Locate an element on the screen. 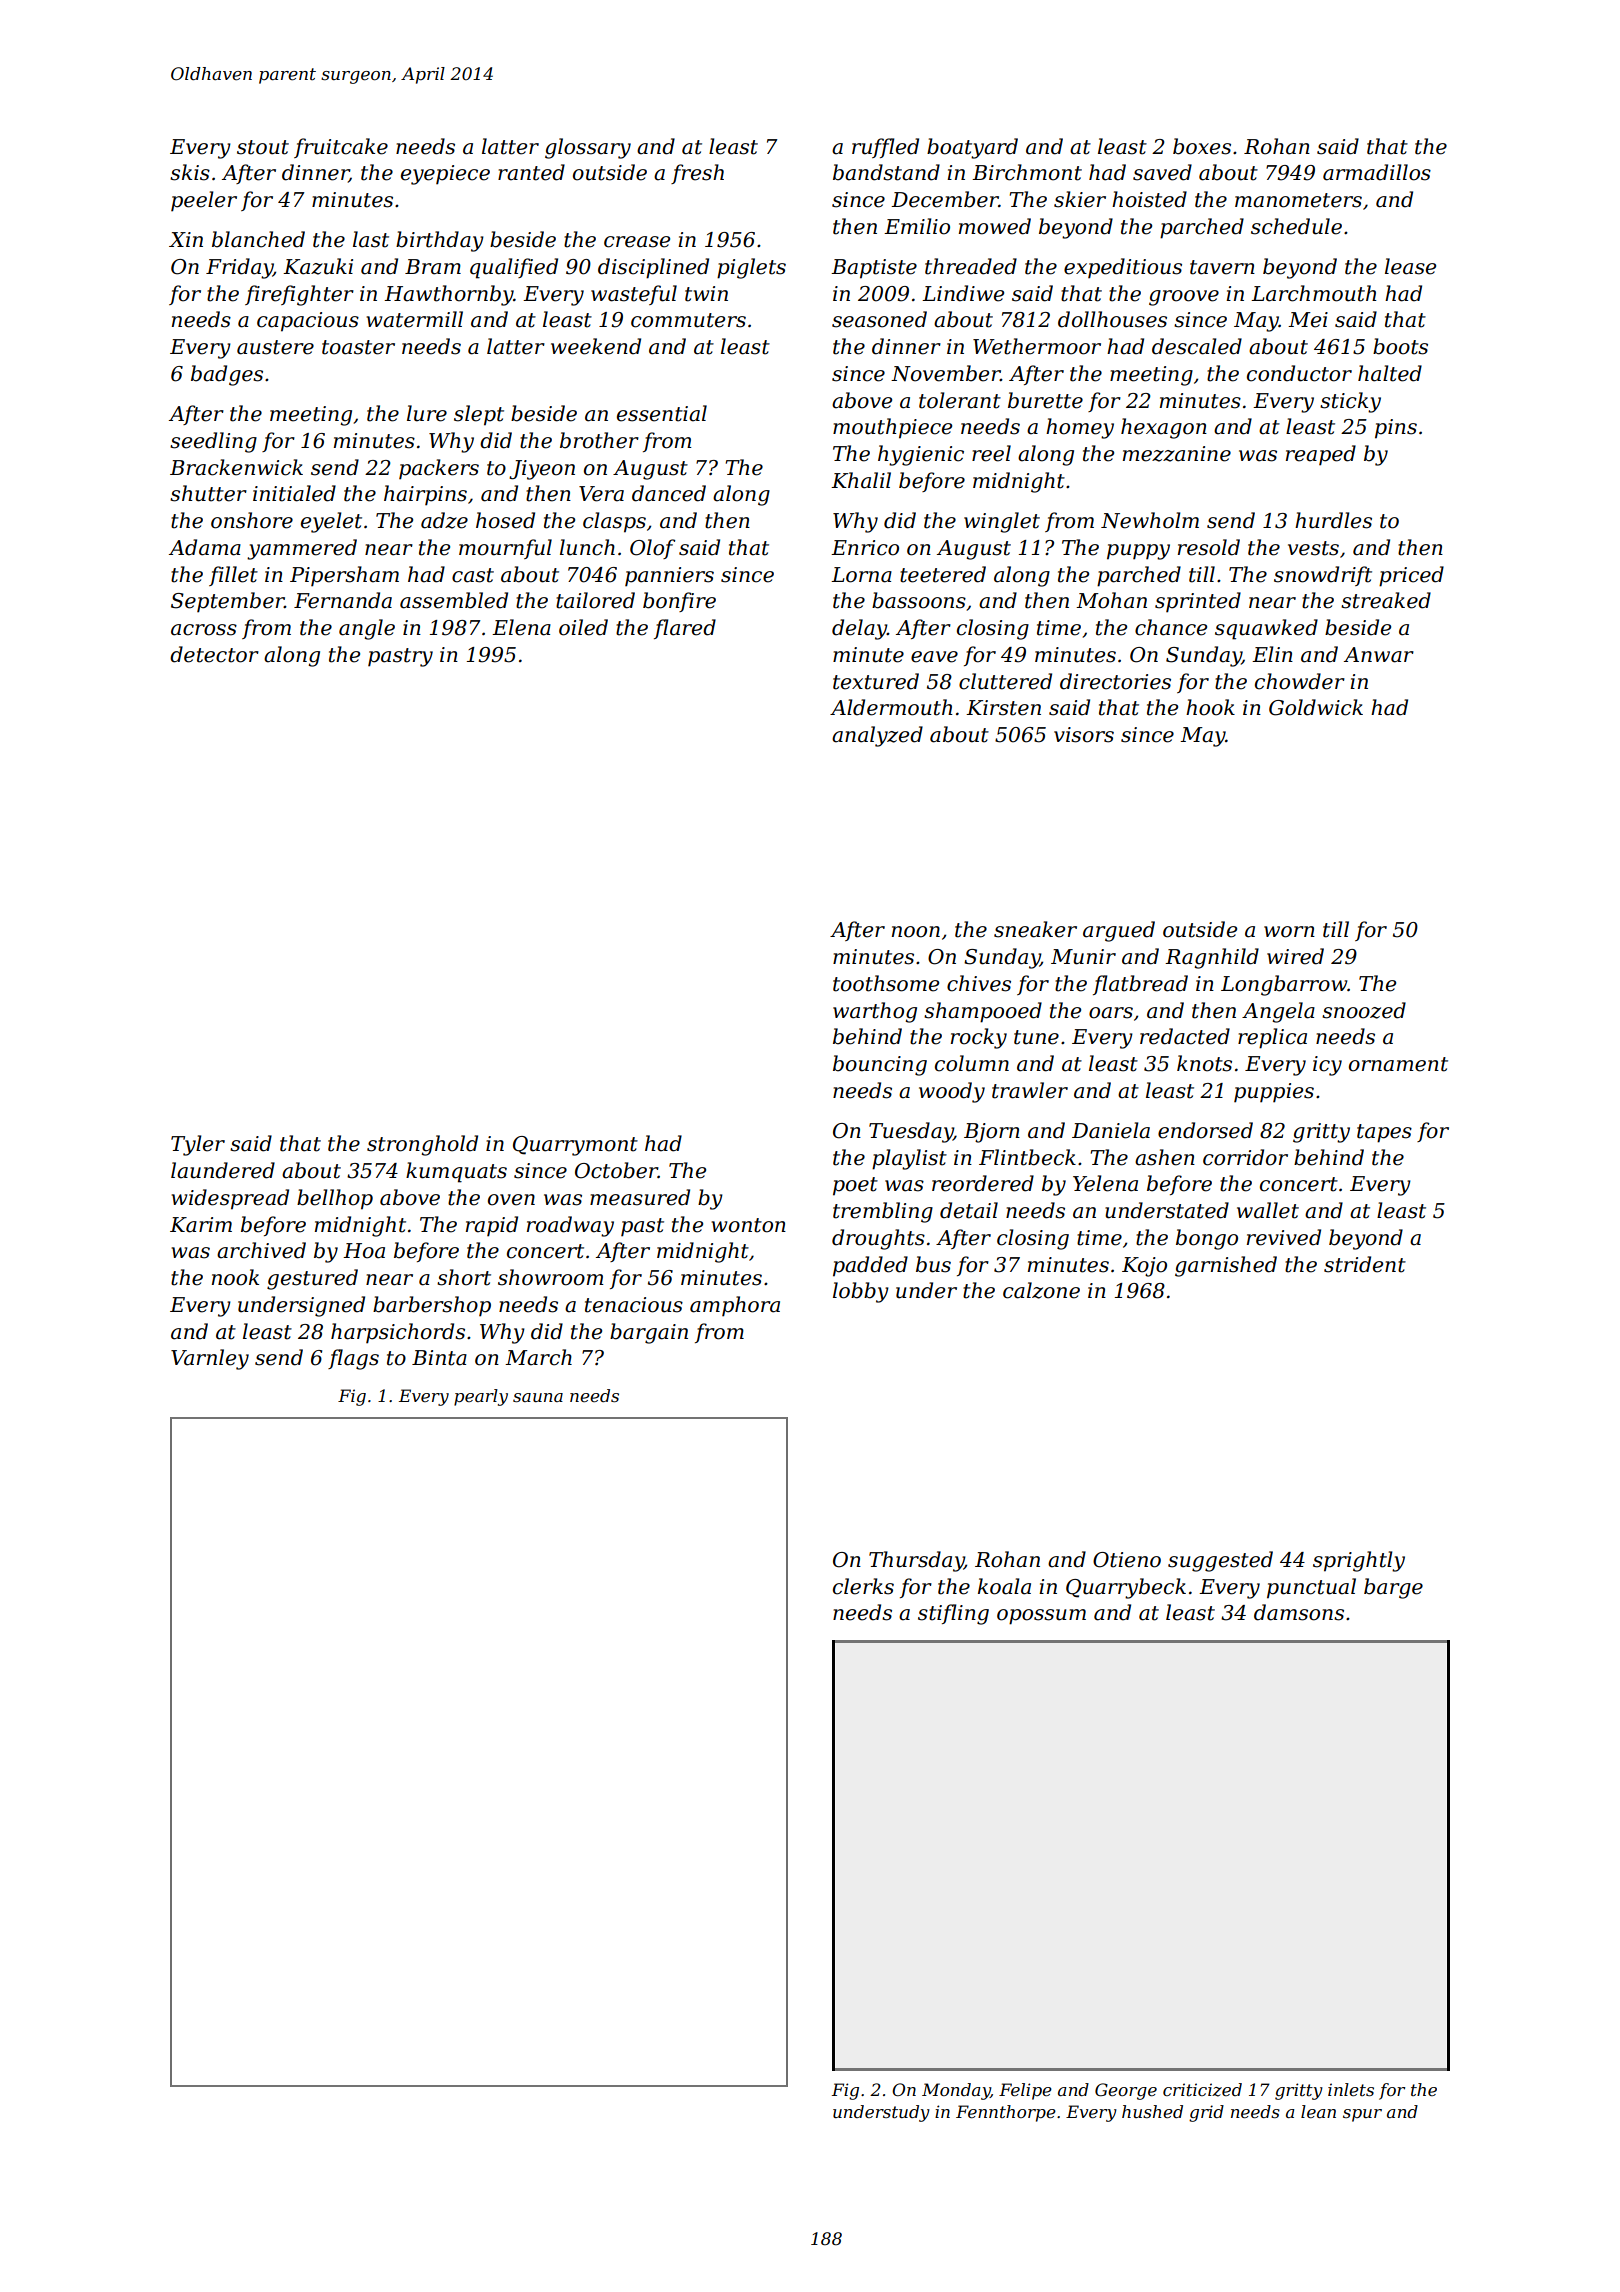 The height and width of the screenshot is (2292, 1620). armadillos is located at coordinates (1377, 172).
